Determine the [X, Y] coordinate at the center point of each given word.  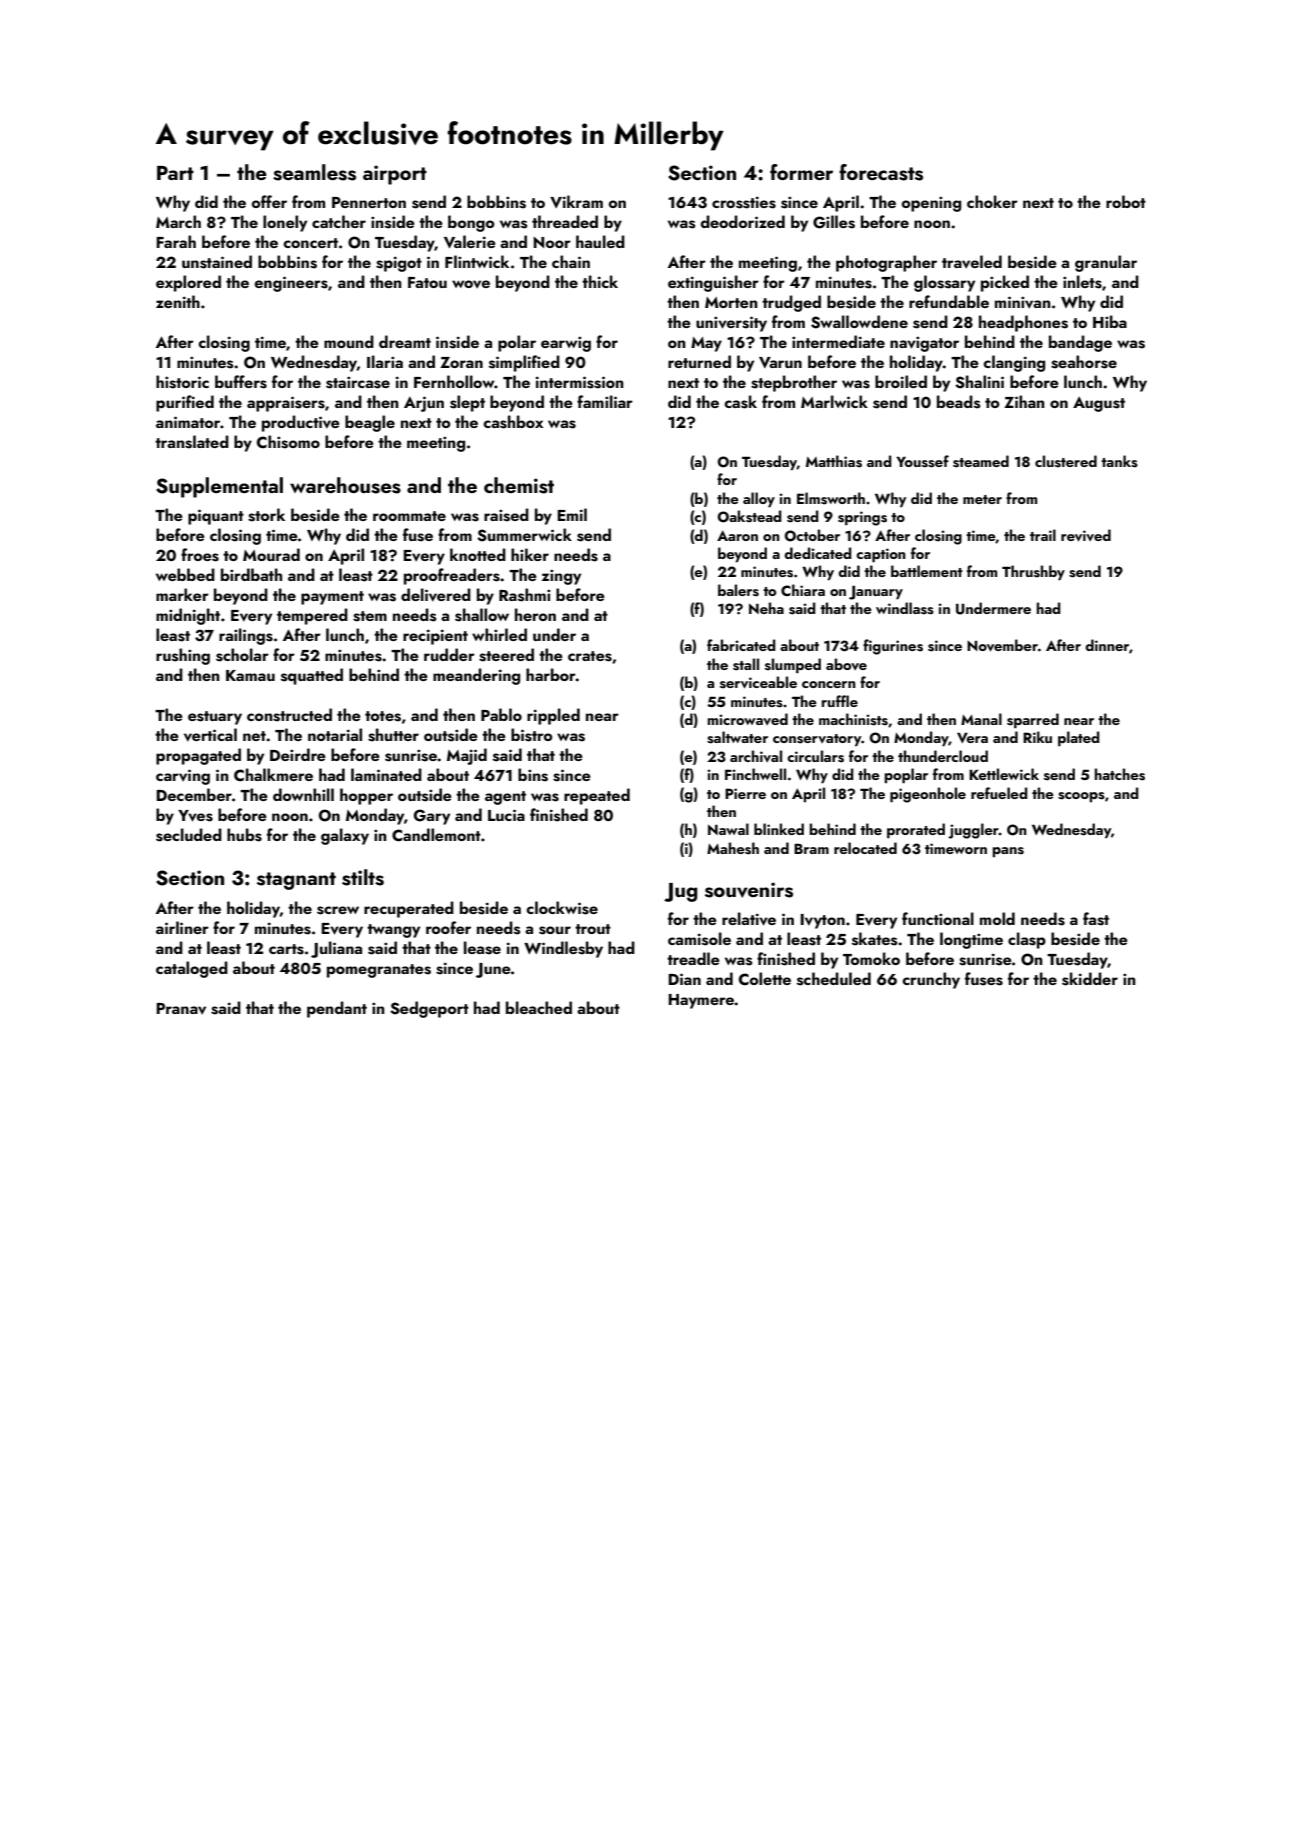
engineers [291, 284]
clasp [1027, 940]
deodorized [743, 221]
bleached [539, 1007]
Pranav [181, 1009]
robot [1126, 201]
